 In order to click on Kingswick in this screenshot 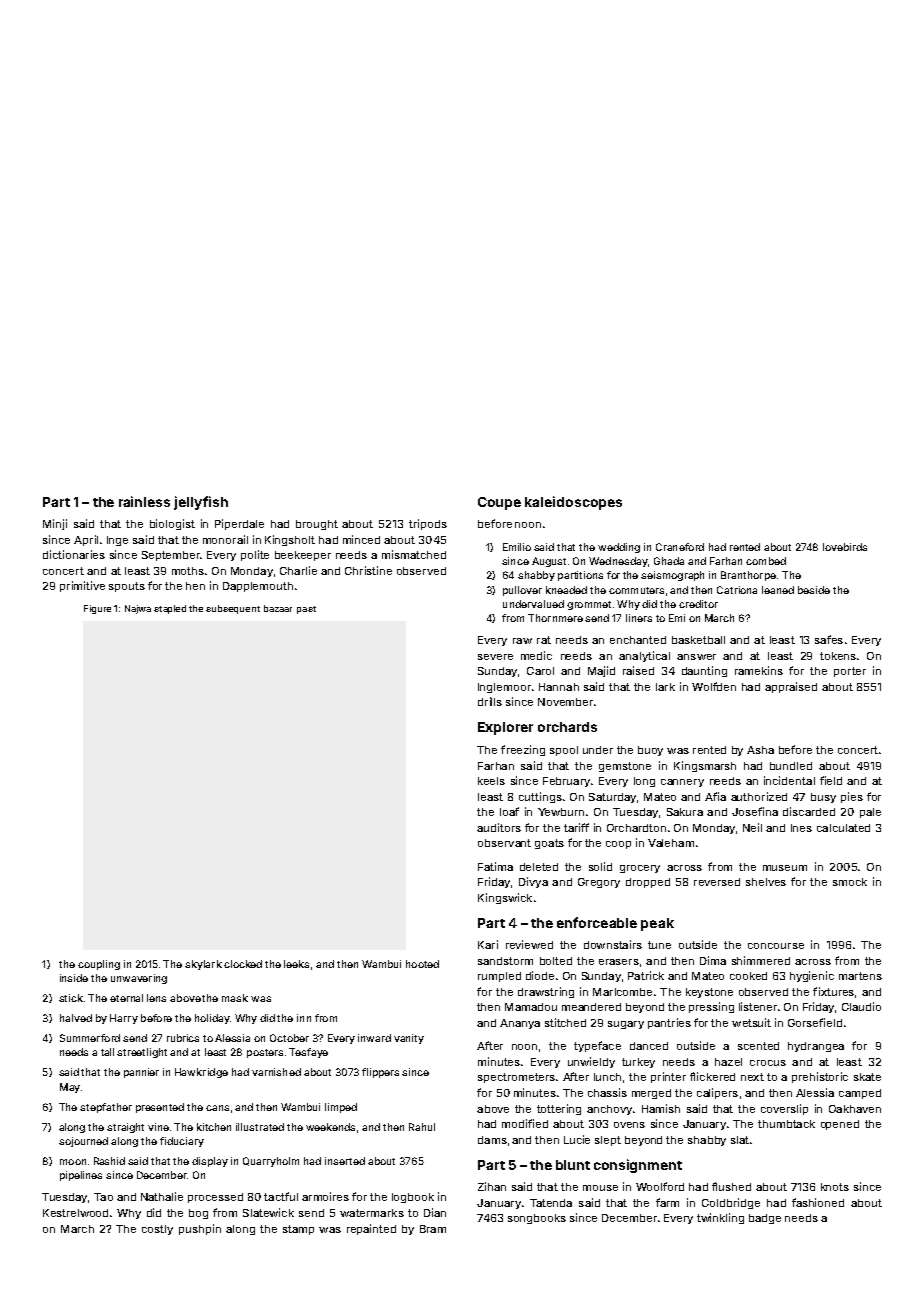, I will do `click(505, 898)`.
